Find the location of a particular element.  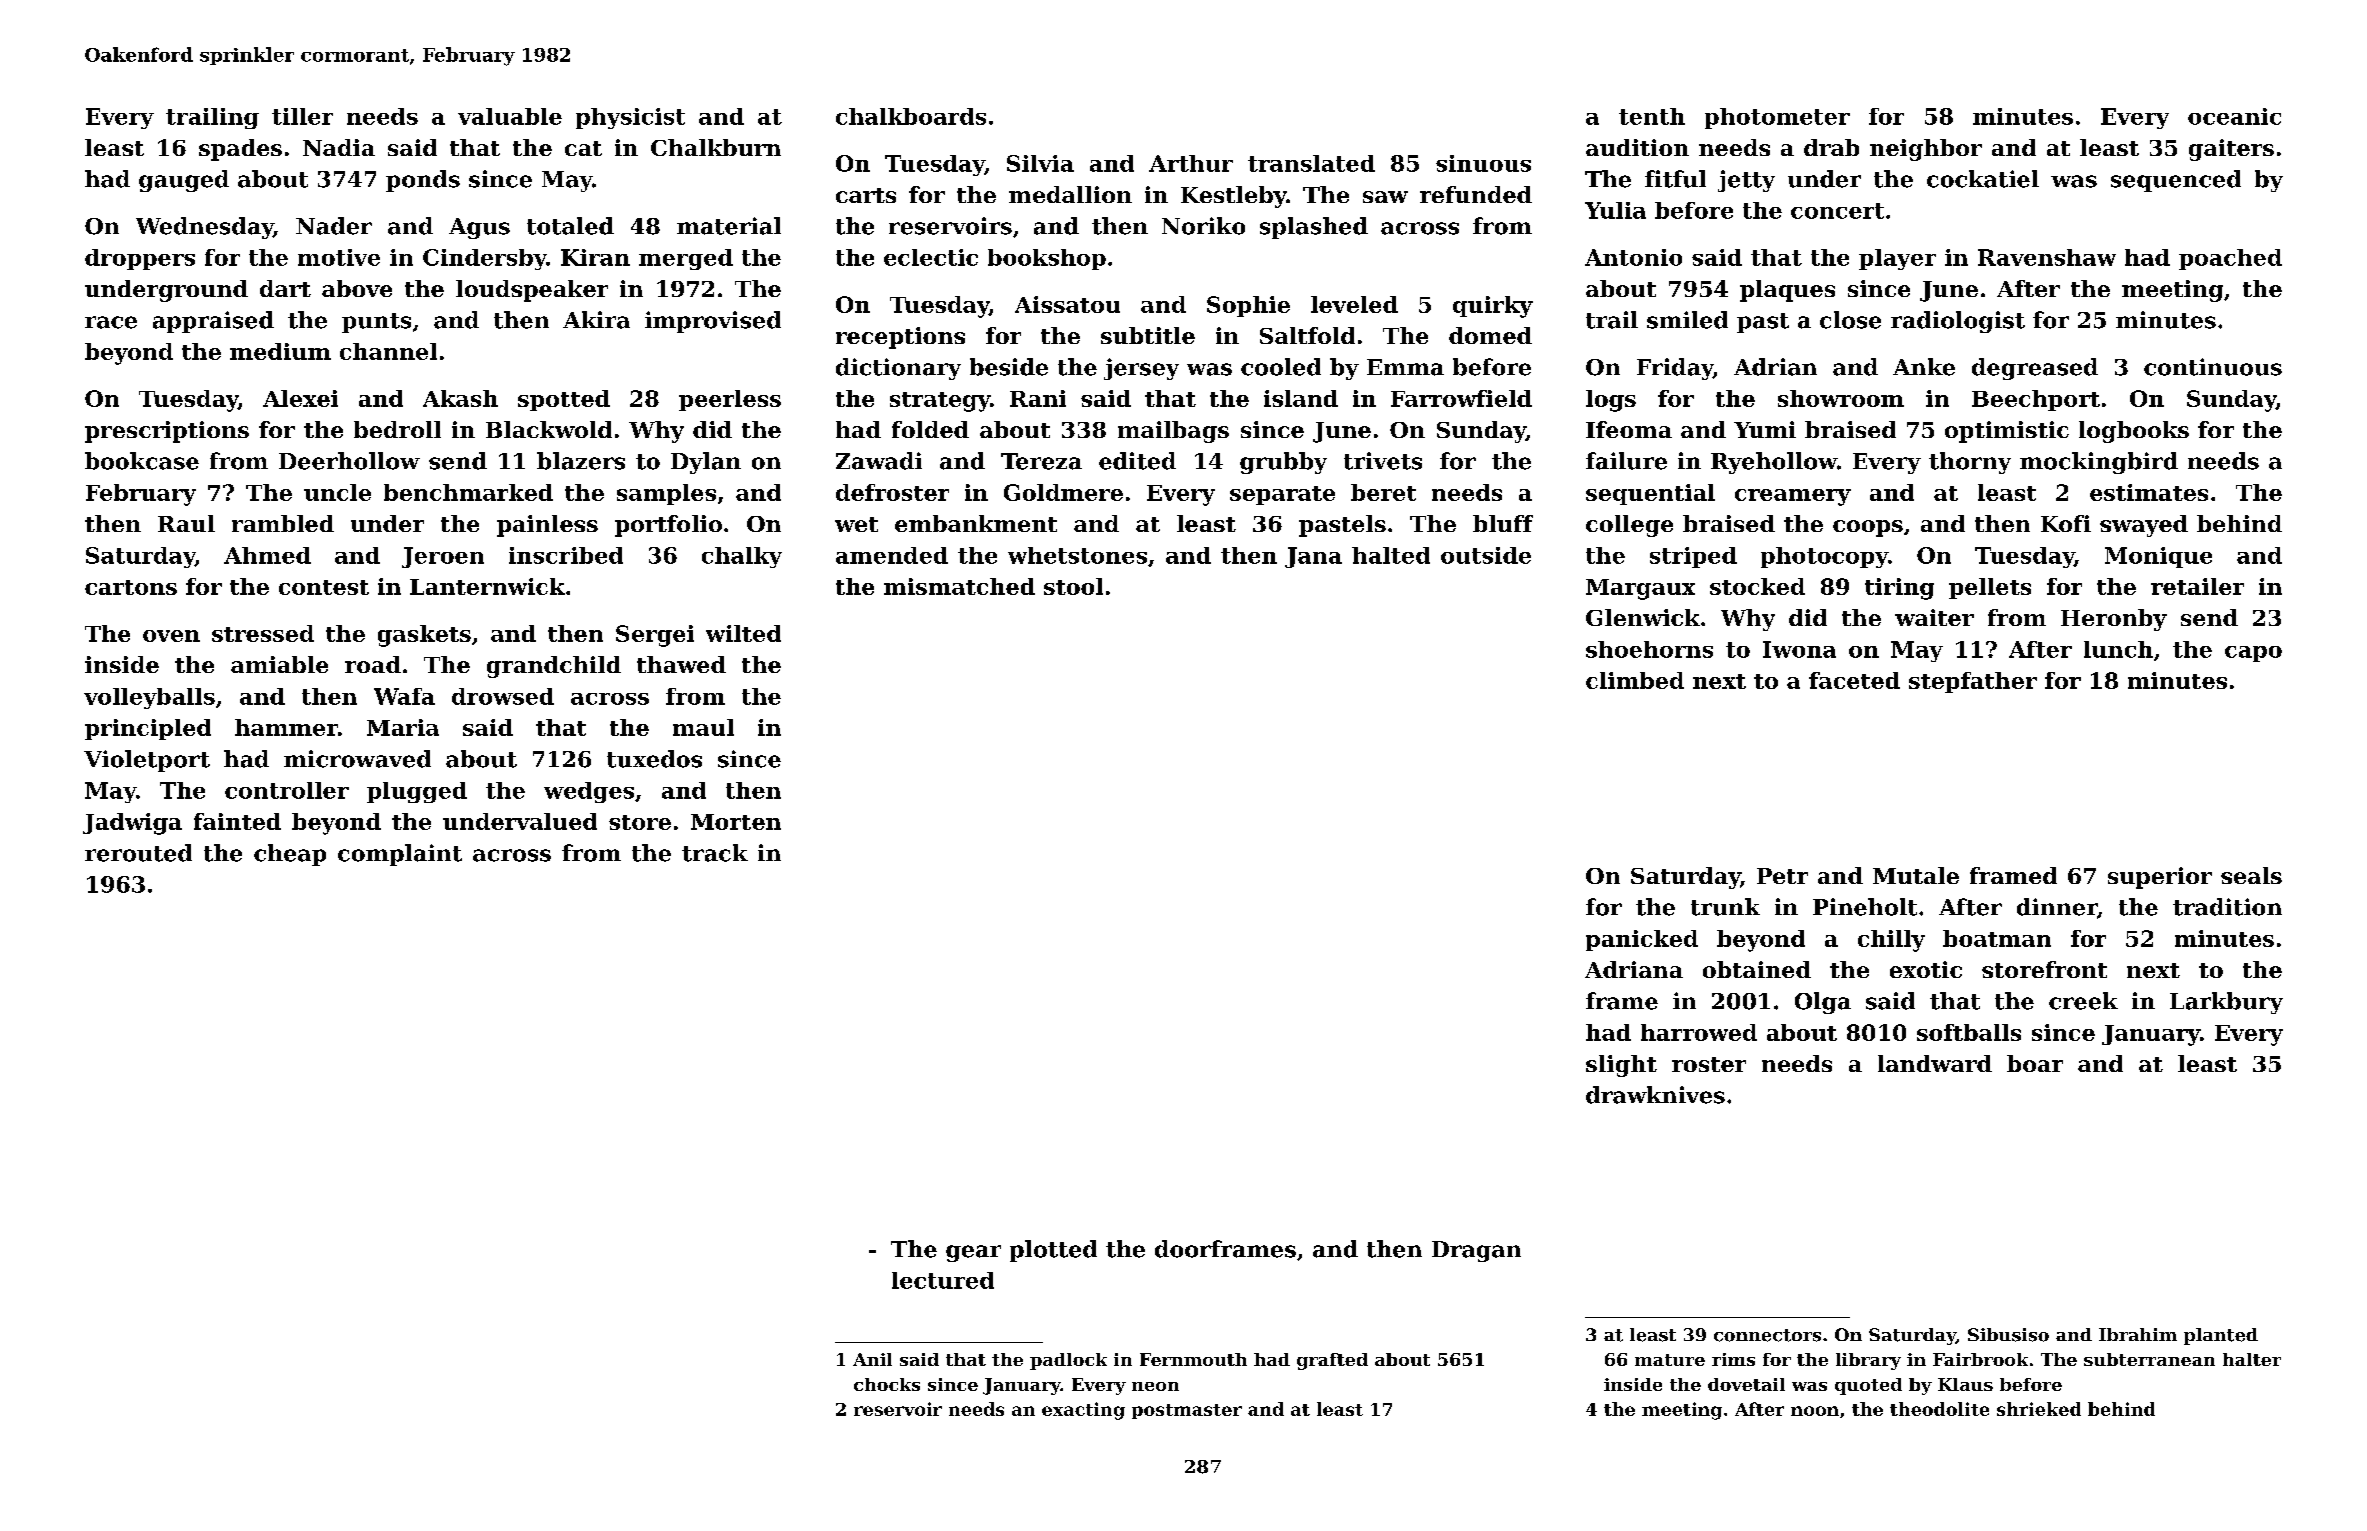

poached is located at coordinates (2230, 259).
